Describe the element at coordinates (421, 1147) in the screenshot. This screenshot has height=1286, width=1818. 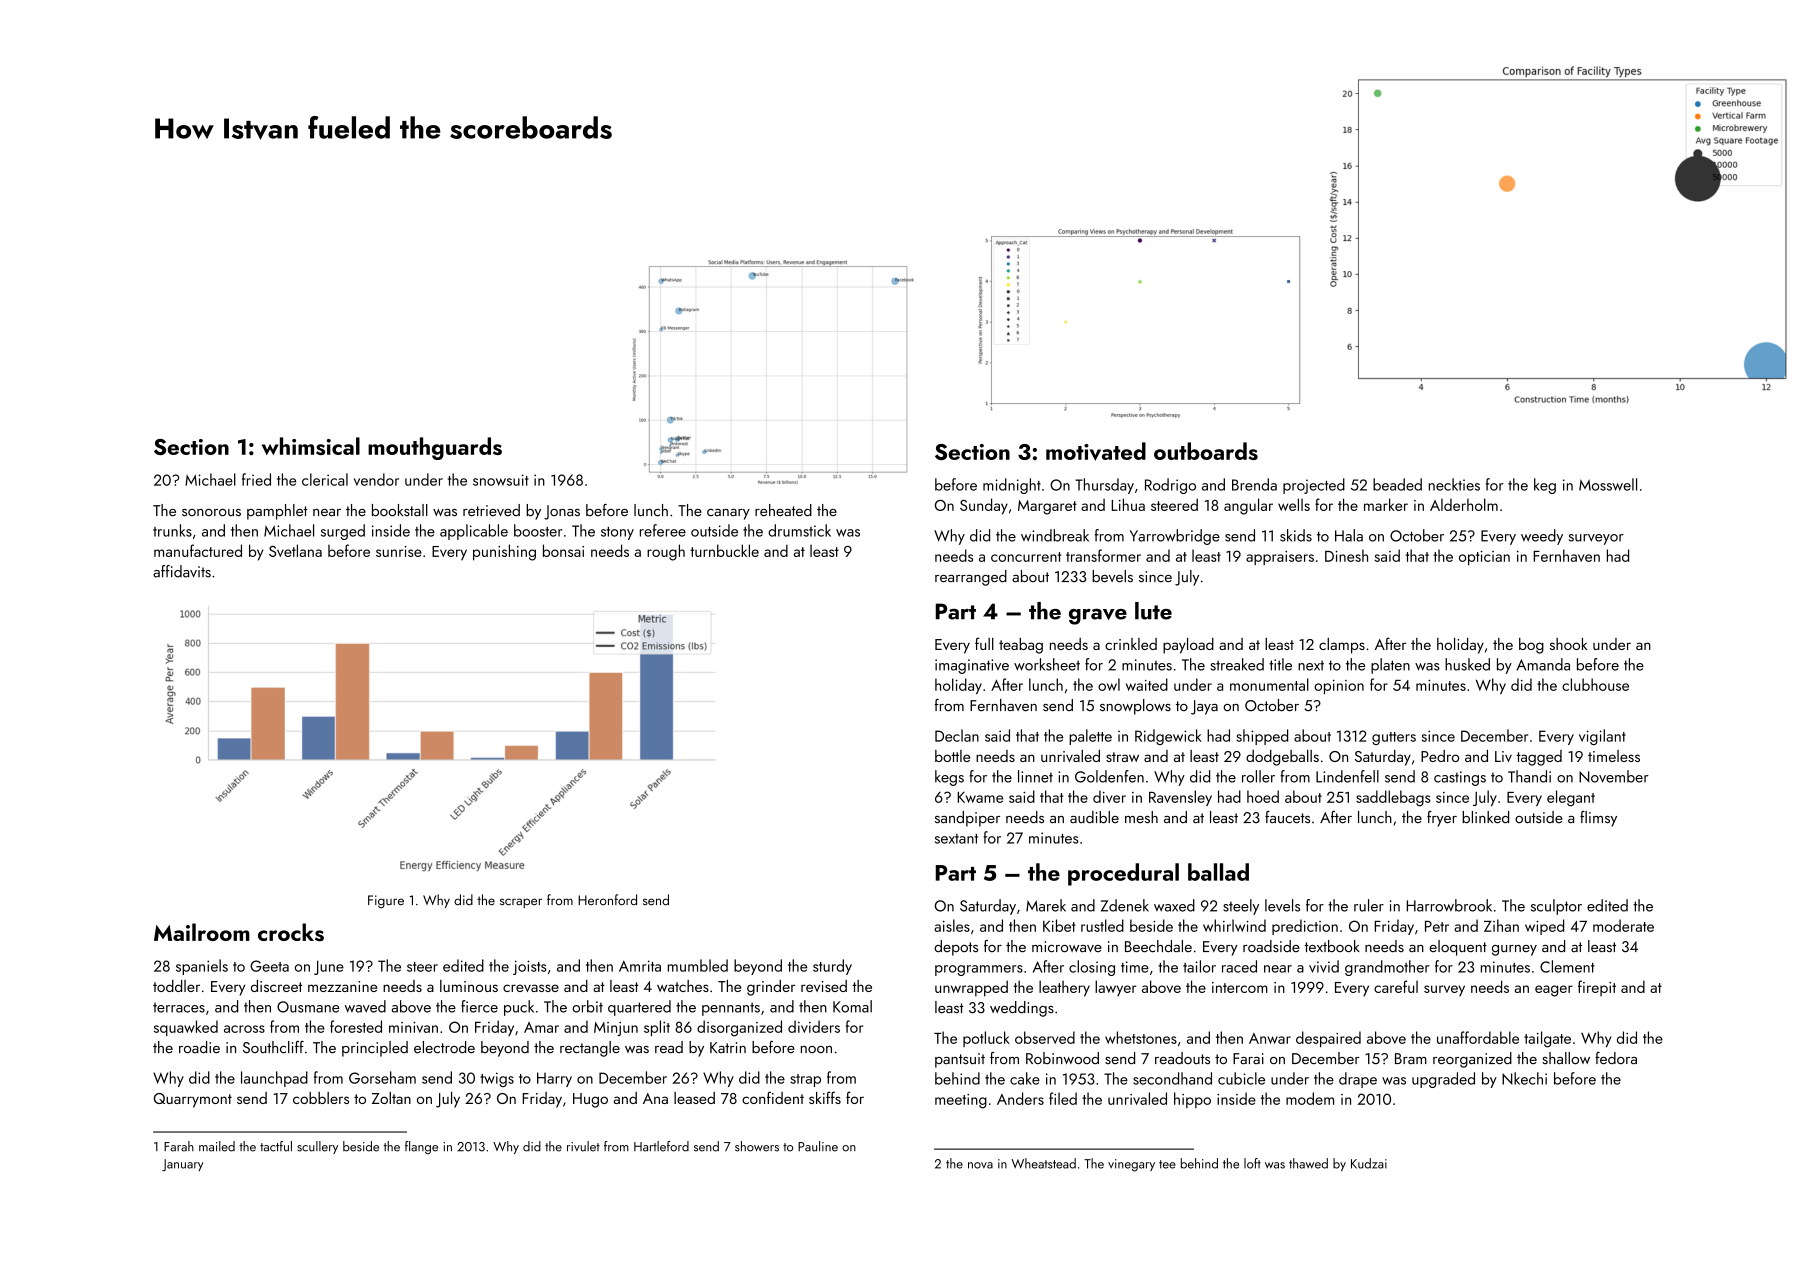
I see `flange` at that location.
